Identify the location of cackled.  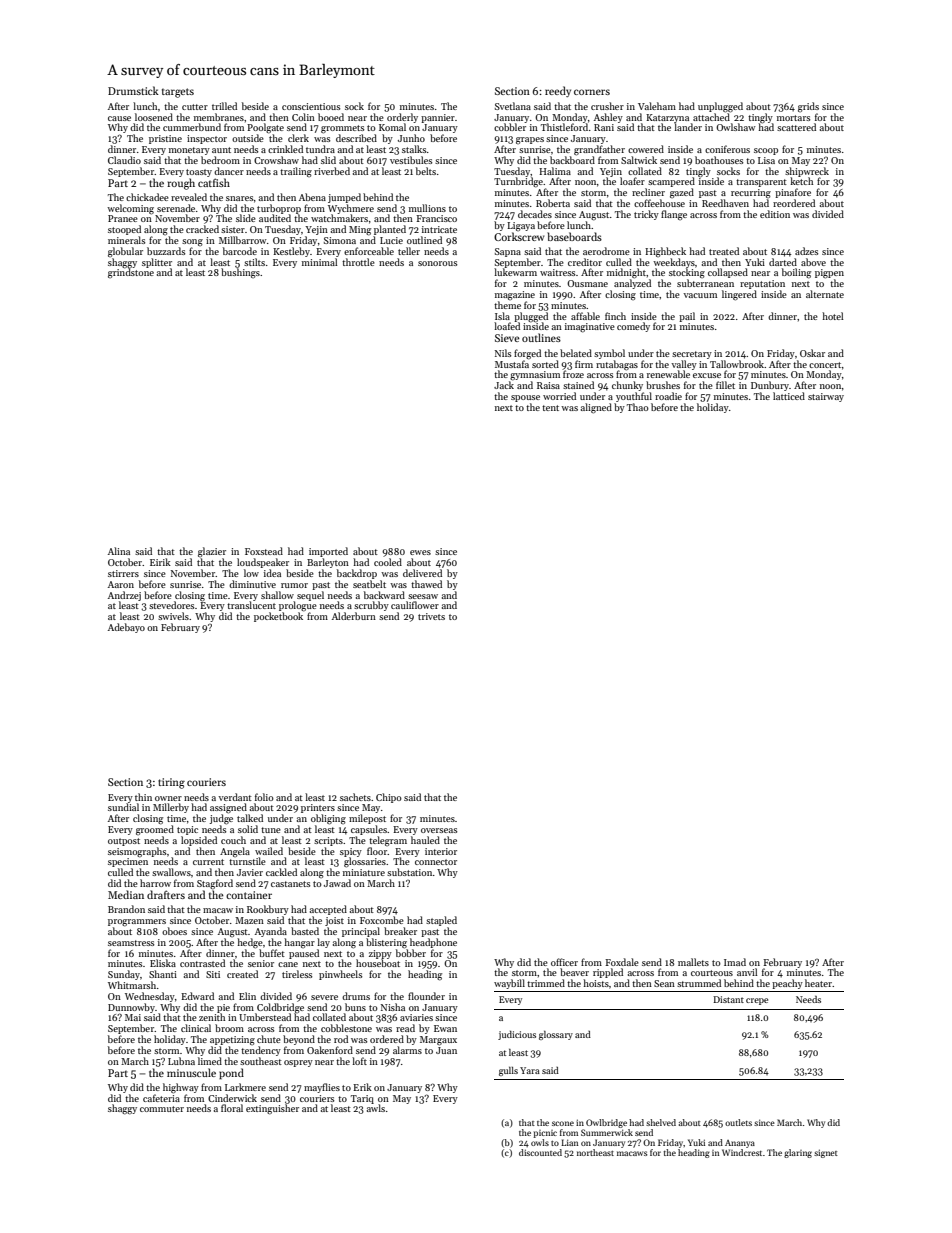
(281, 872).
